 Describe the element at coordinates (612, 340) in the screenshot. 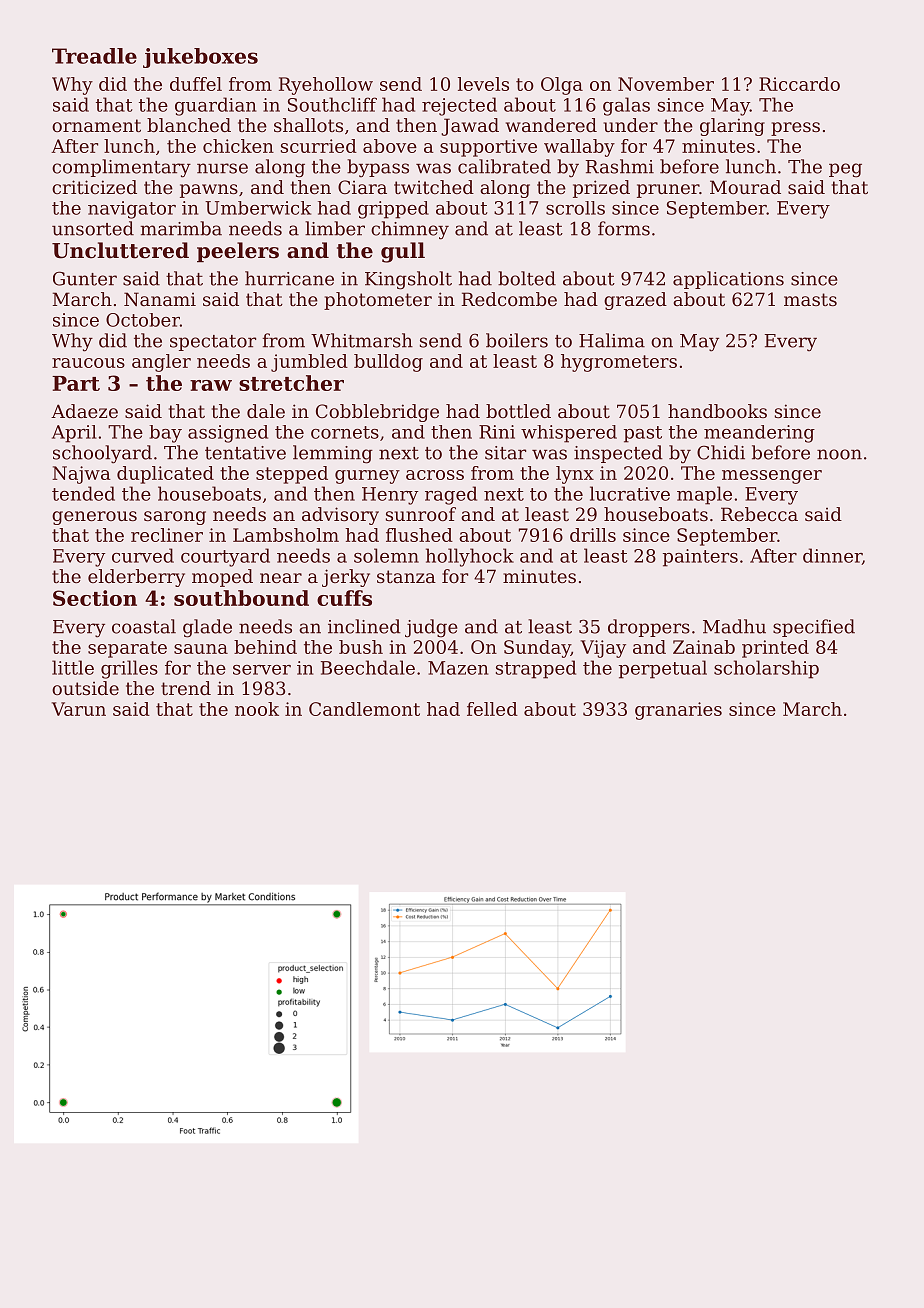

I see `Halima` at that location.
